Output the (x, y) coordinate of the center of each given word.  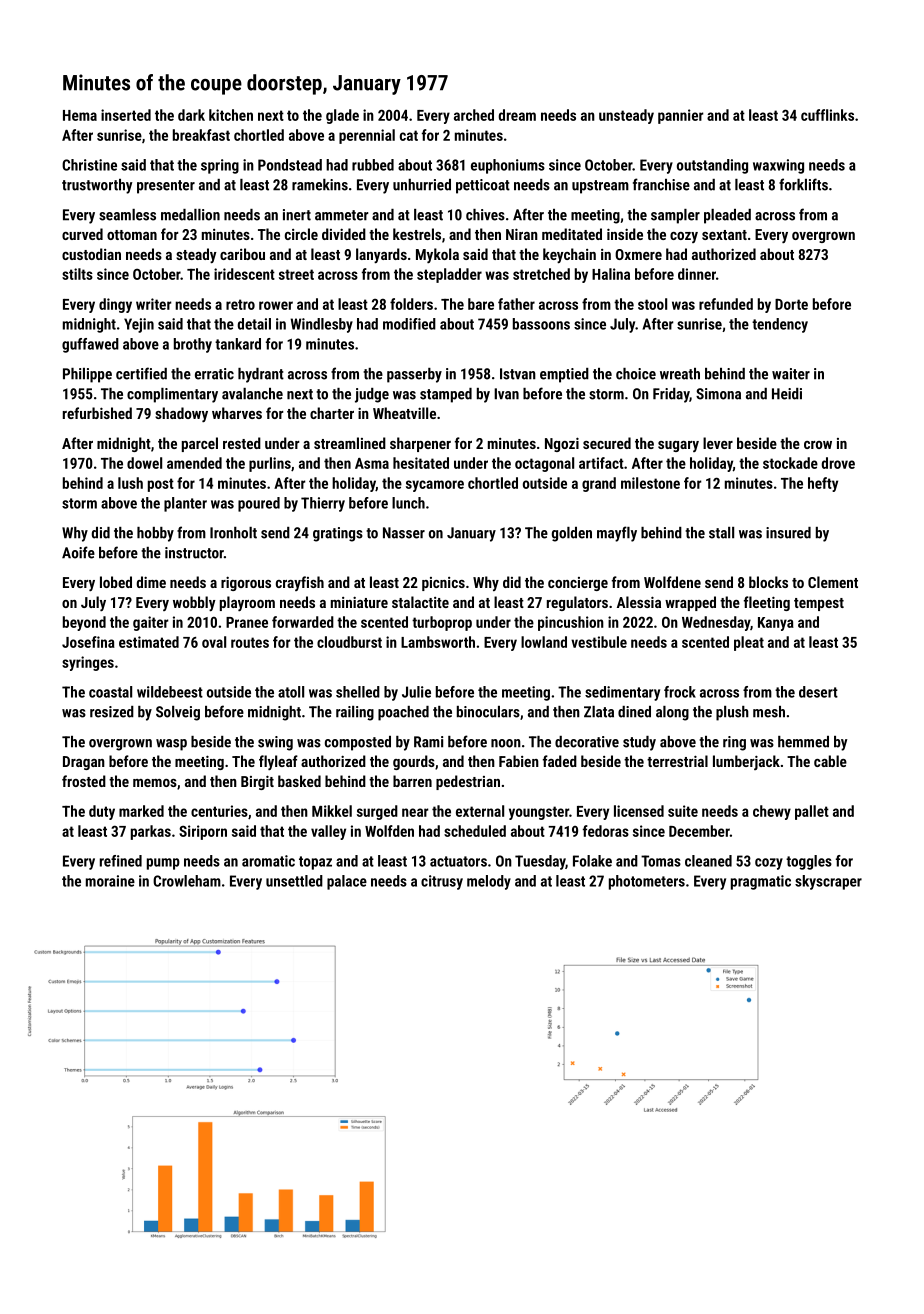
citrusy (442, 882)
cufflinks (827, 115)
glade (342, 116)
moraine (110, 881)
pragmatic (761, 882)
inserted (126, 115)
